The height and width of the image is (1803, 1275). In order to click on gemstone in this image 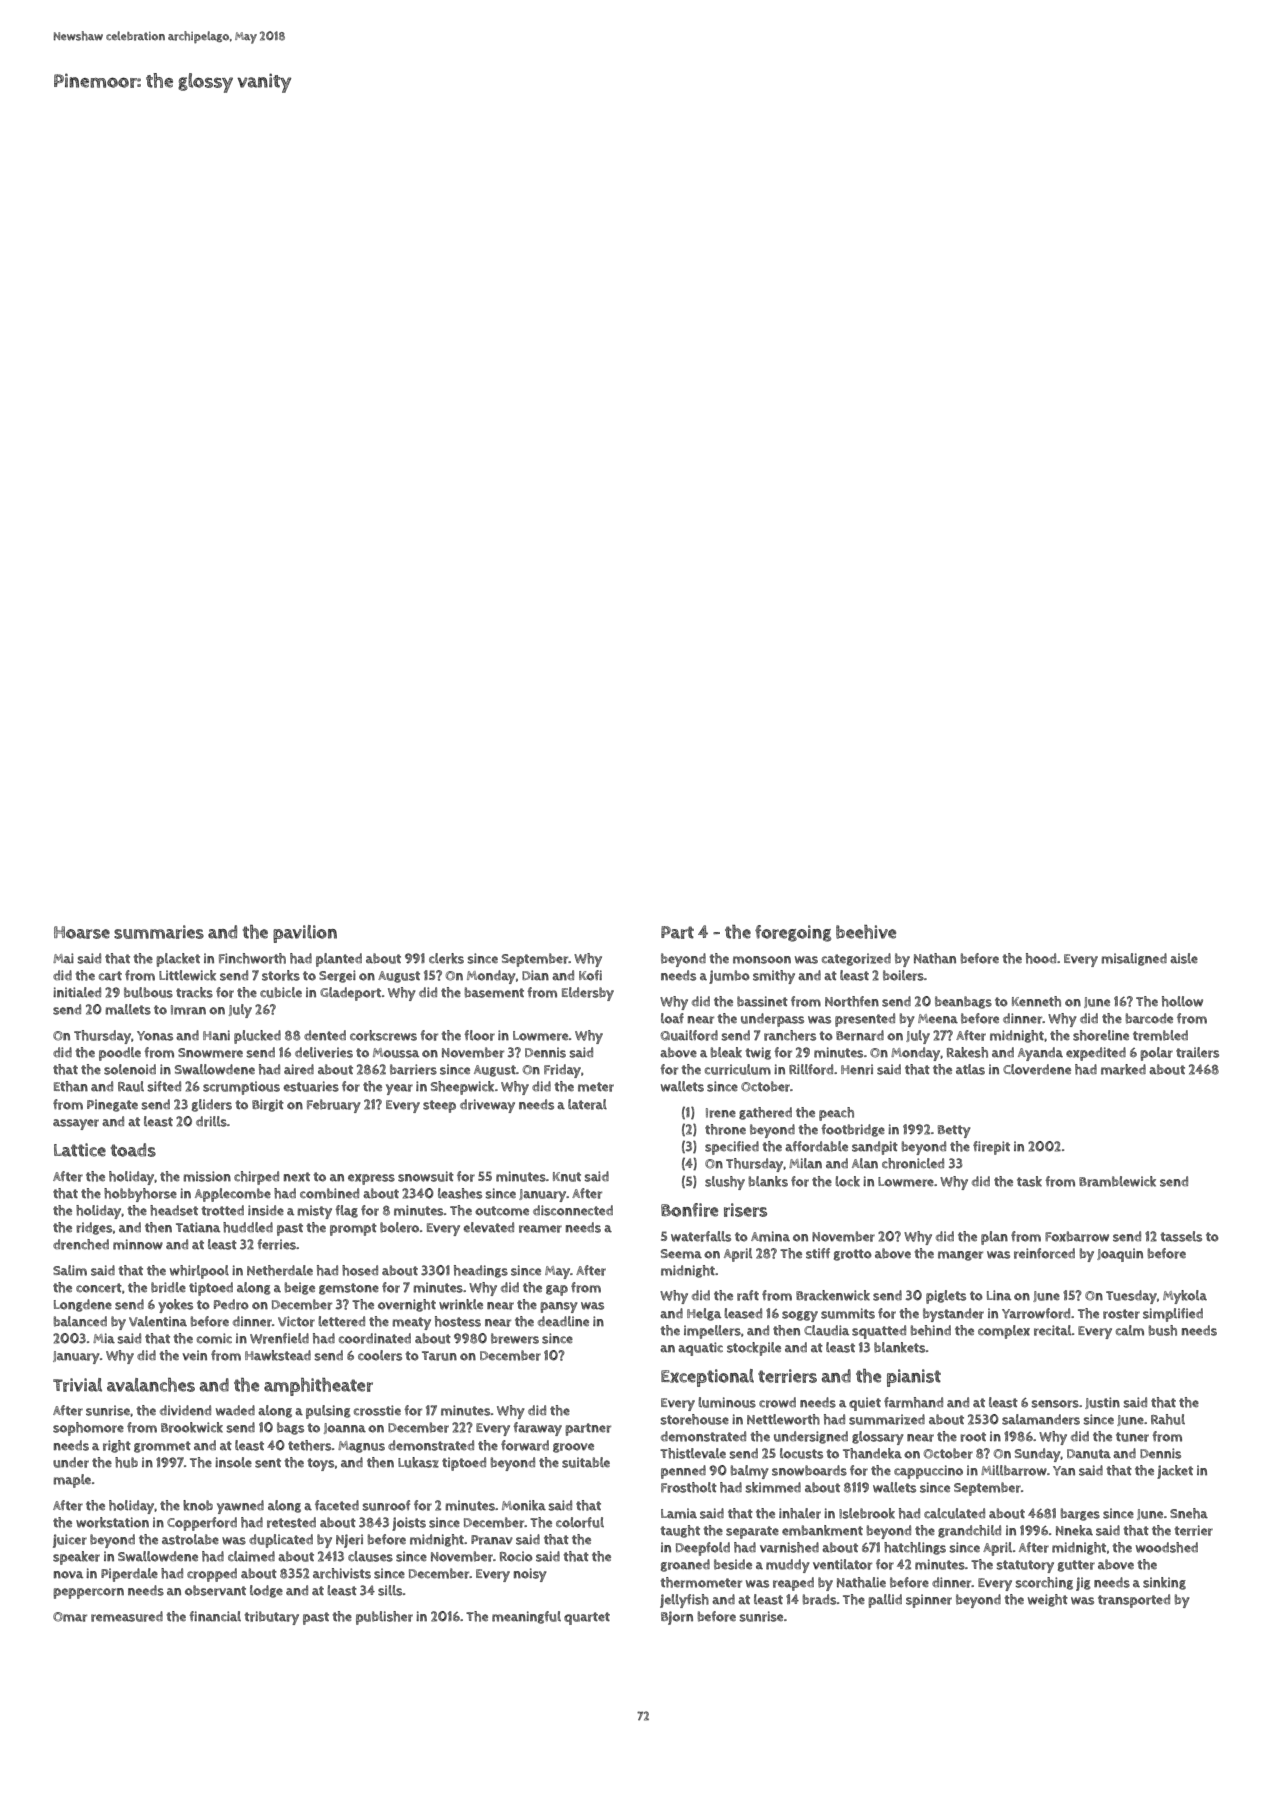, I will do `click(349, 1289)`.
